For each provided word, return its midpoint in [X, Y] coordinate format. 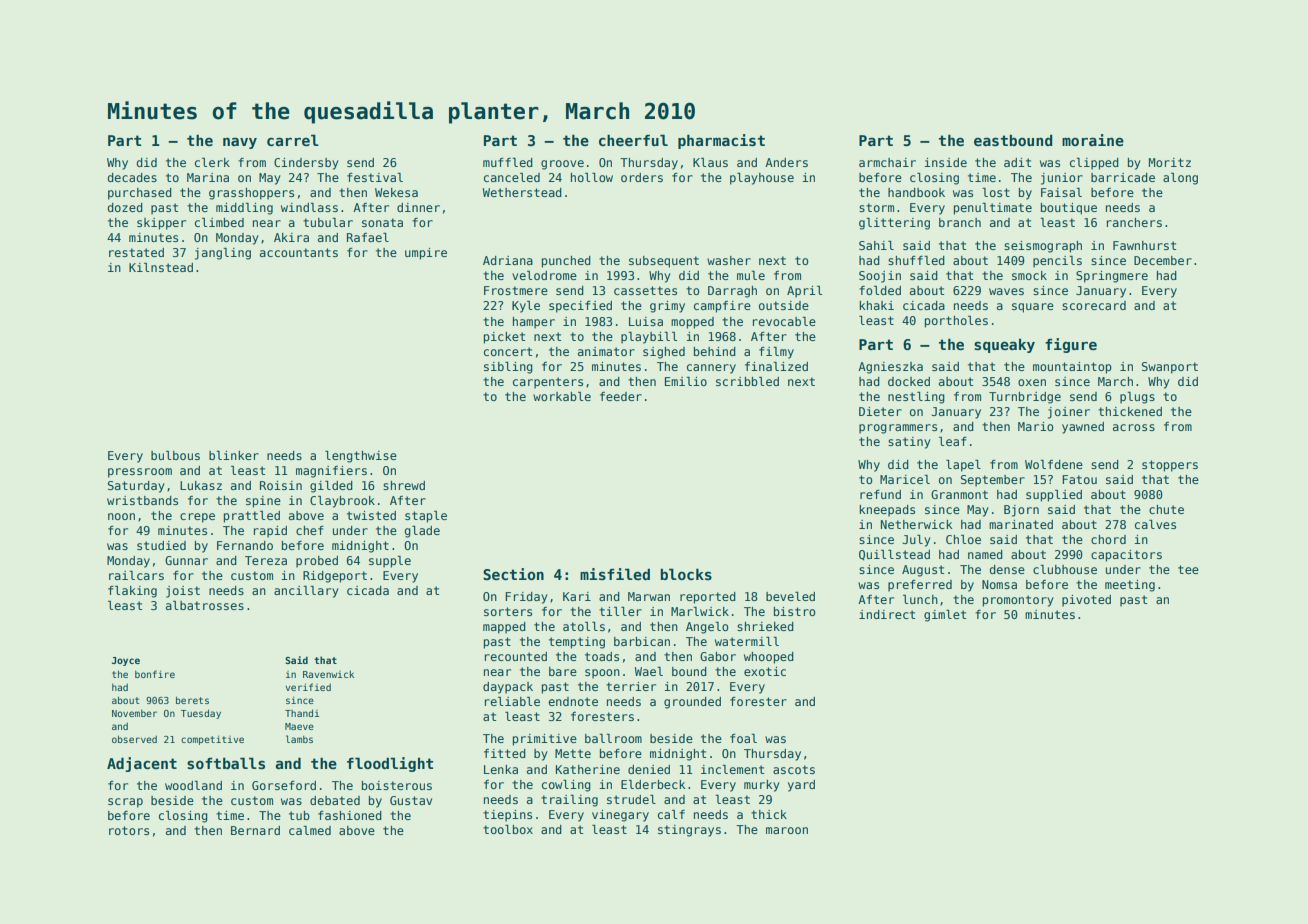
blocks [686, 574]
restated [136, 252]
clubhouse [1065, 569]
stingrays [689, 831]
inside [946, 162]
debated [335, 800]
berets [192, 700]
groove [562, 165]
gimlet [945, 616]
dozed [125, 207]
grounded [692, 703]
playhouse [762, 179]
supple [390, 562]
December [1163, 260]
